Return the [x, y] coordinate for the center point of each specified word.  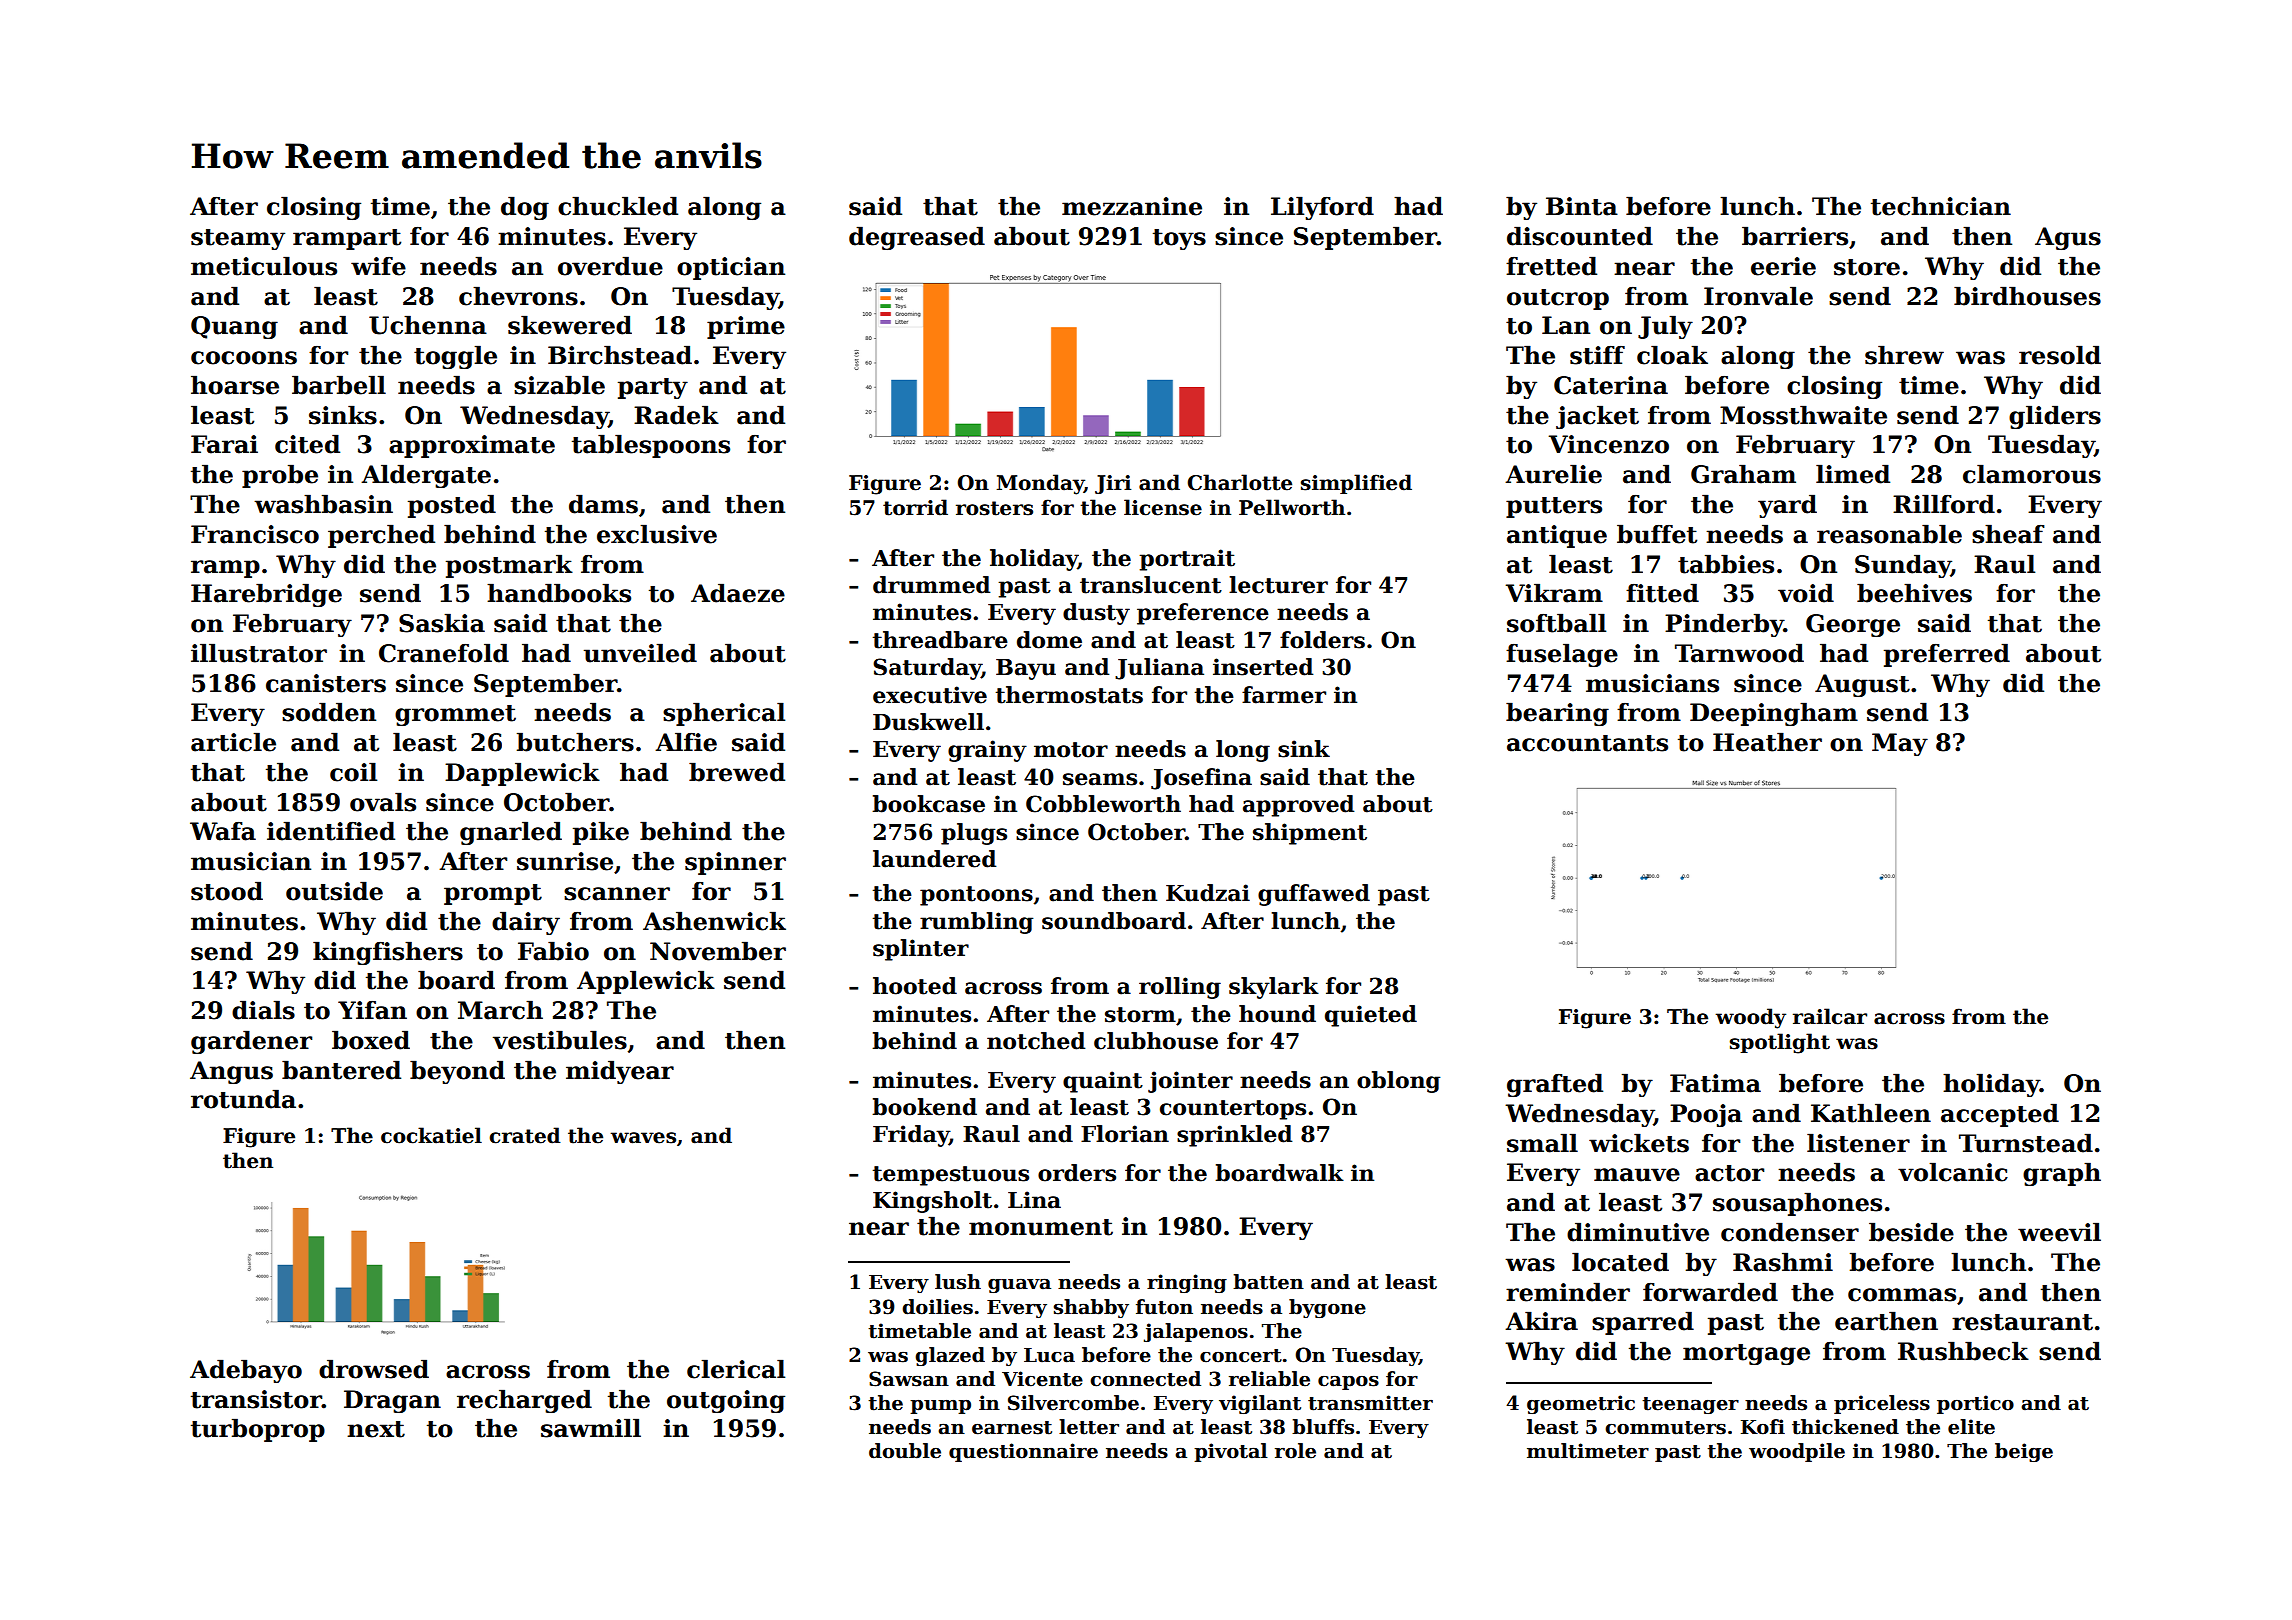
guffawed [1314, 895]
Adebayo [246, 1371]
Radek [676, 415]
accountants [1587, 743]
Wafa [223, 831]
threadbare [940, 640]
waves [643, 1138]
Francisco [255, 534]
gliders [2055, 417]
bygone [1327, 1308]
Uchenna [428, 325]
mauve [1637, 1175]
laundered [934, 859]
